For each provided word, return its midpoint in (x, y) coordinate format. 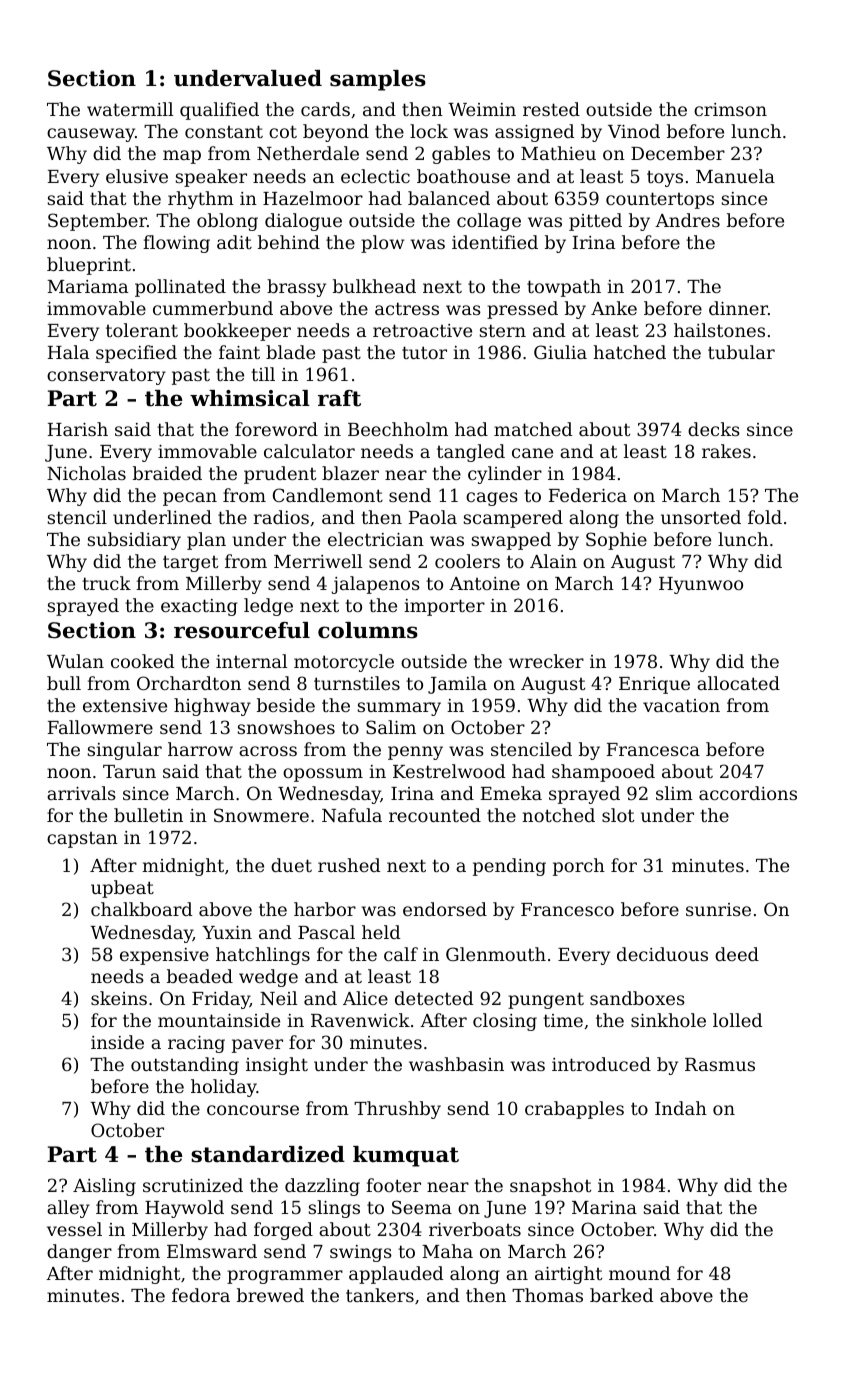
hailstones (719, 330)
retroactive (422, 330)
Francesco (567, 909)
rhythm (201, 200)
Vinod (634, 131)
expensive (164, 956)
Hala (68, 352)
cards (325, 109)
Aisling (104, 1187)
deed (737, 954)
